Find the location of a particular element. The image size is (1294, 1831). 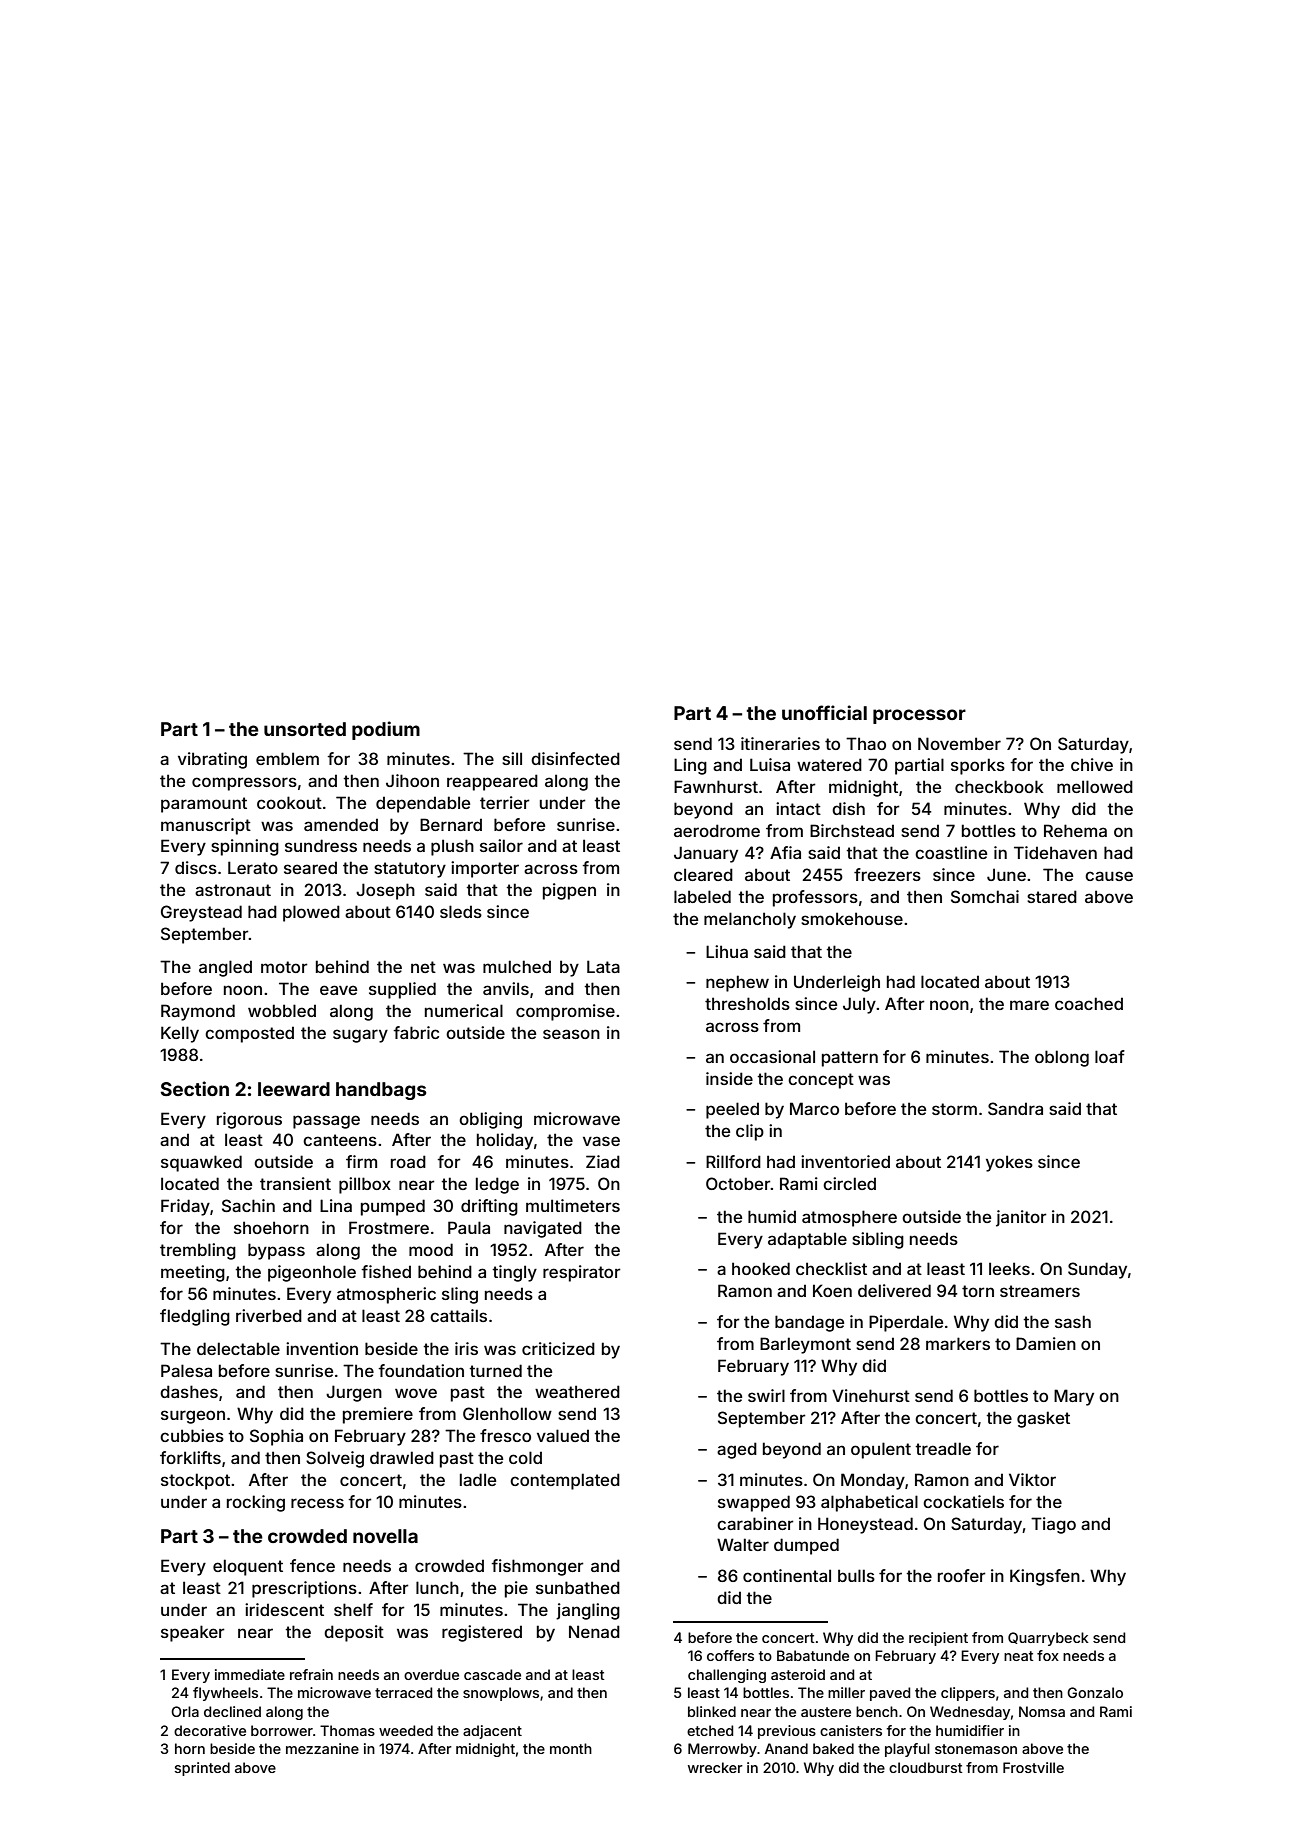

processor is located at coordinates (919, 716).
